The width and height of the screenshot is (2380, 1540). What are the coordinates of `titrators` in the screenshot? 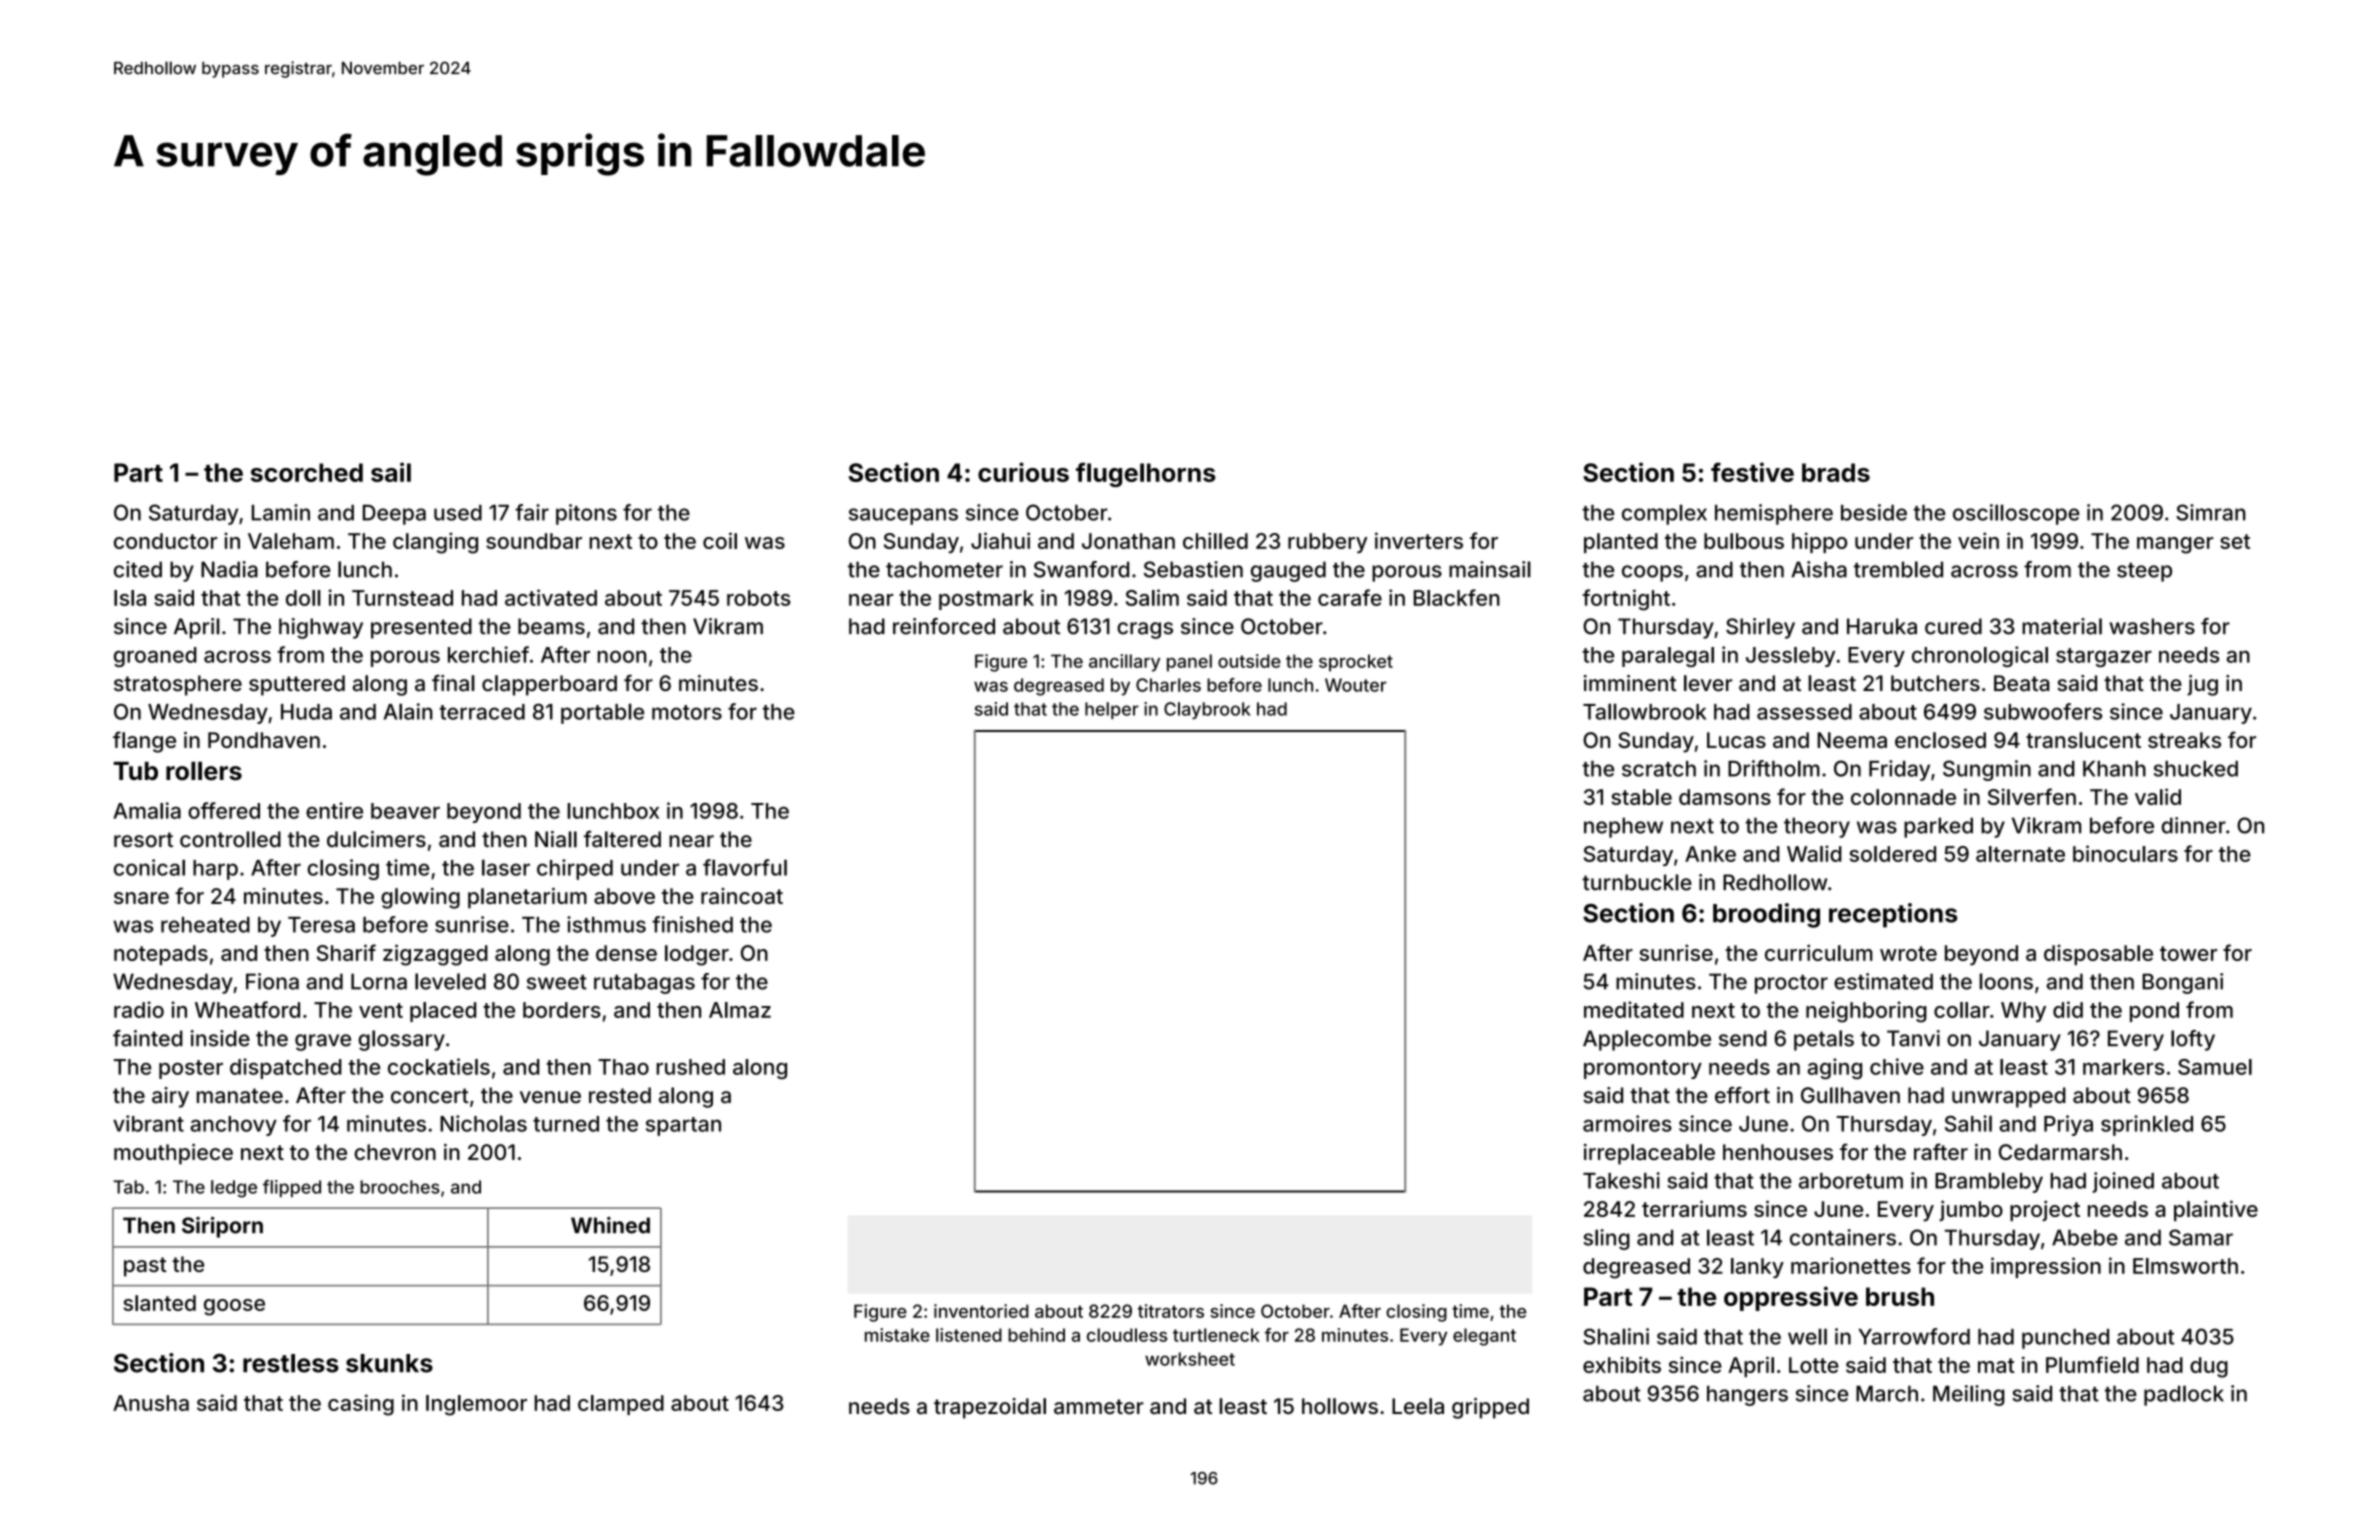 It's located at (1171, 1311).
